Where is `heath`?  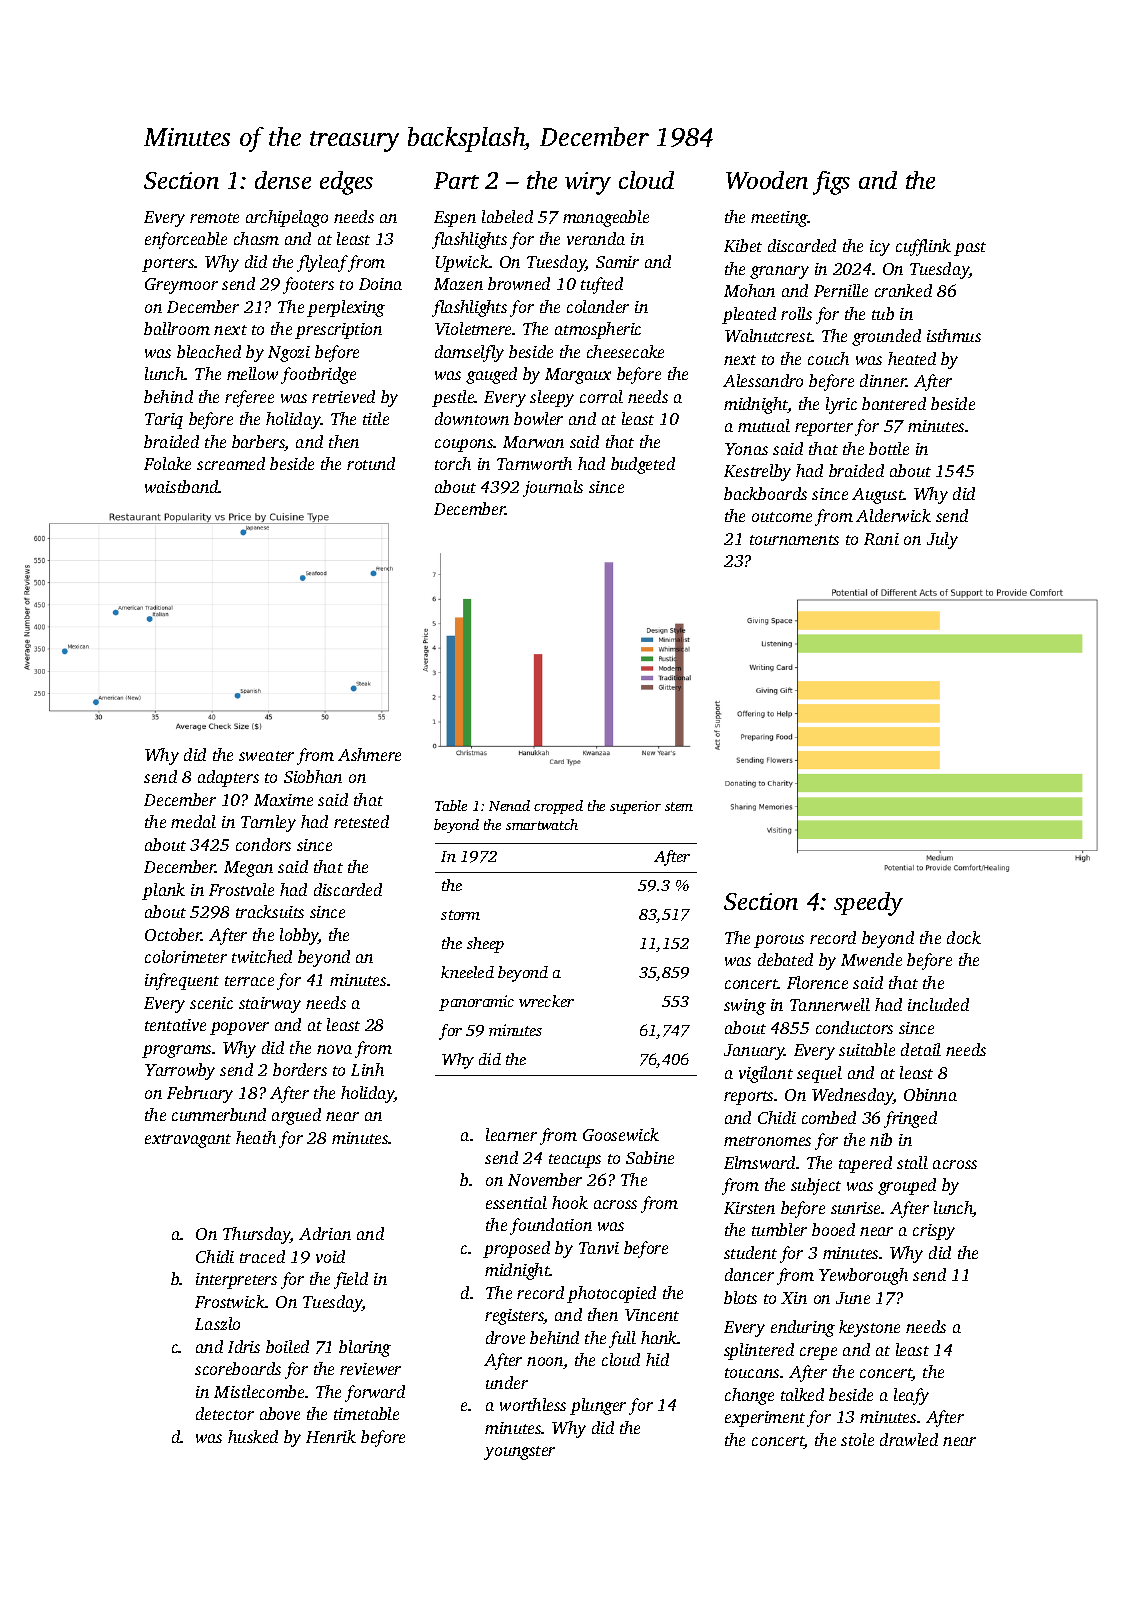
heath is located at coordinates (256, 1137).
